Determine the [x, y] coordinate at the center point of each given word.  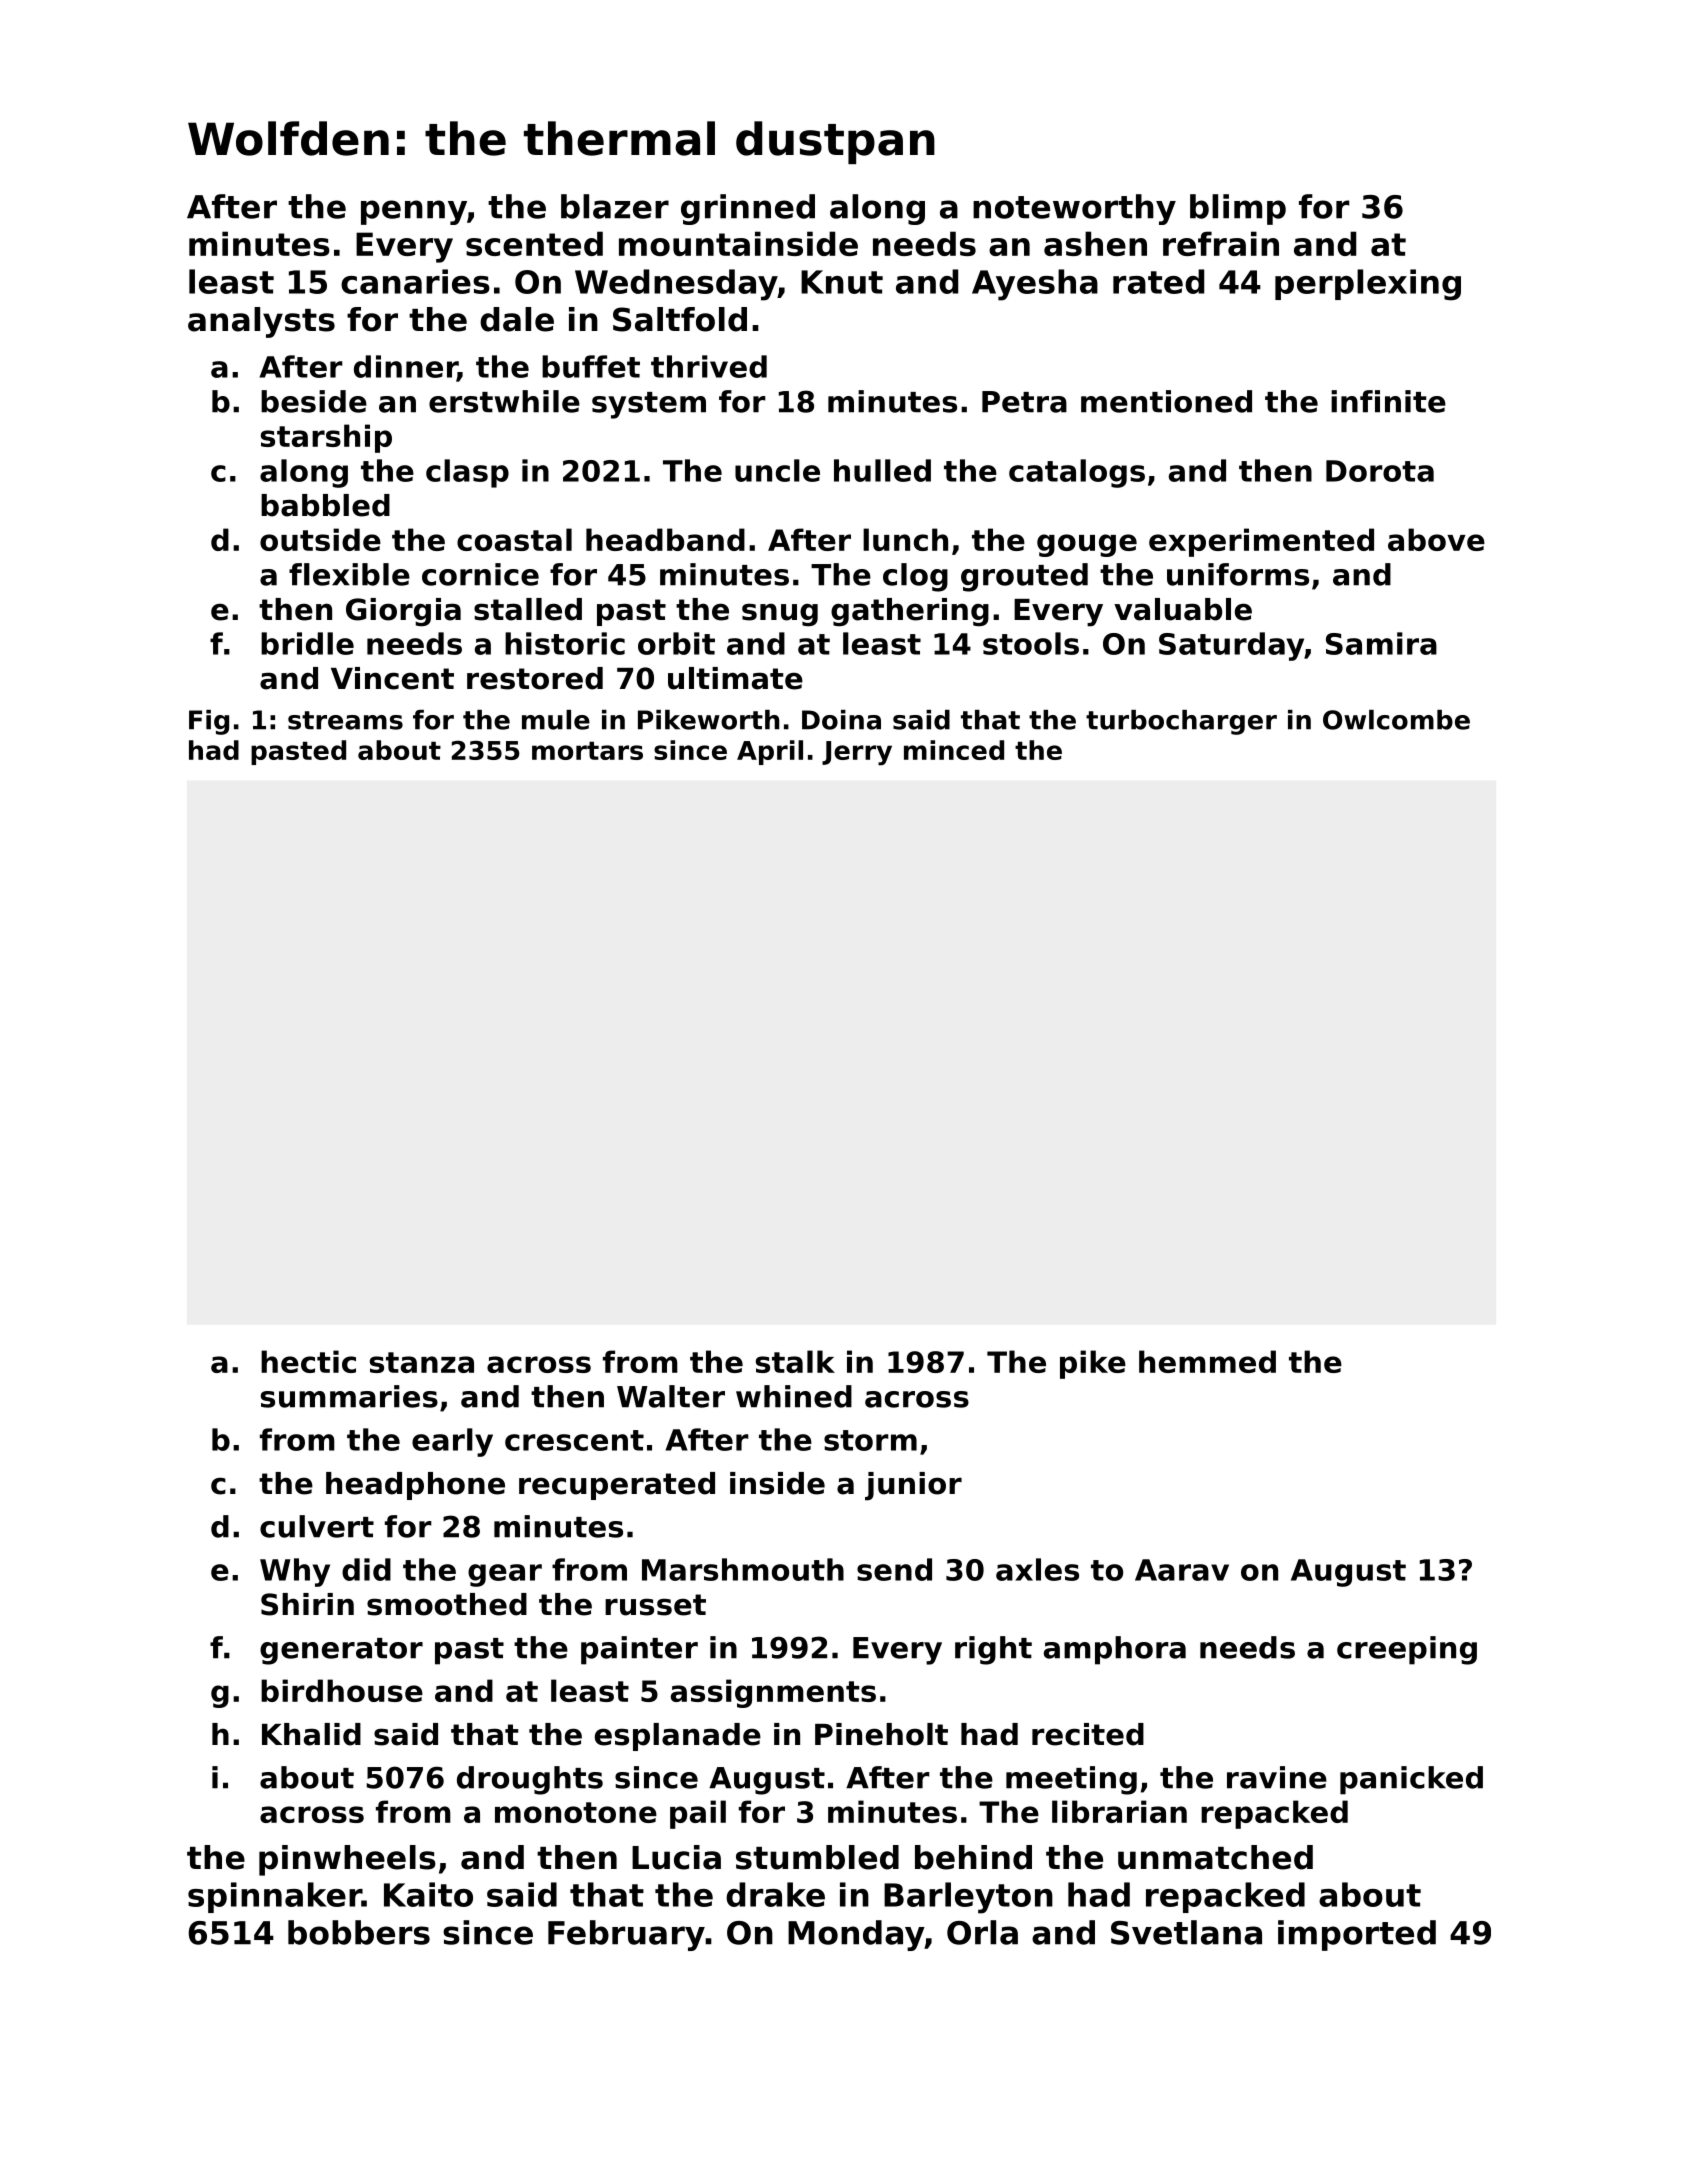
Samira [1381, 643]
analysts [261, 322]
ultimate [735, 678]
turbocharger [1181, 722]
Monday [856, 1935]
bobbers [359, 1932]
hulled [882, 470]
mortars [587, 750]
